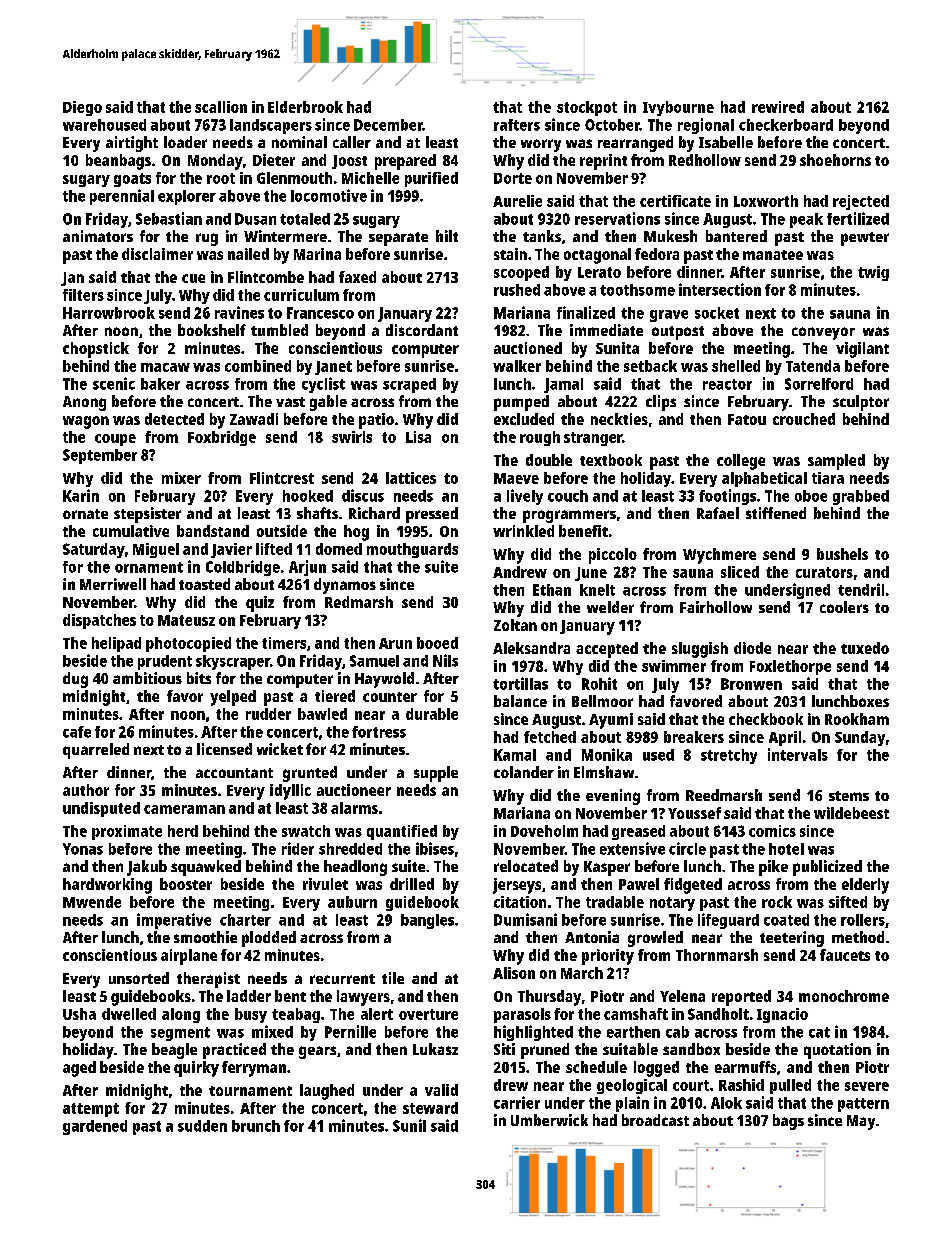 The width and height of the page is (952, 1233). Describe the element at coordinates (517, 1102) in the page. I see `carrier` at that location.
